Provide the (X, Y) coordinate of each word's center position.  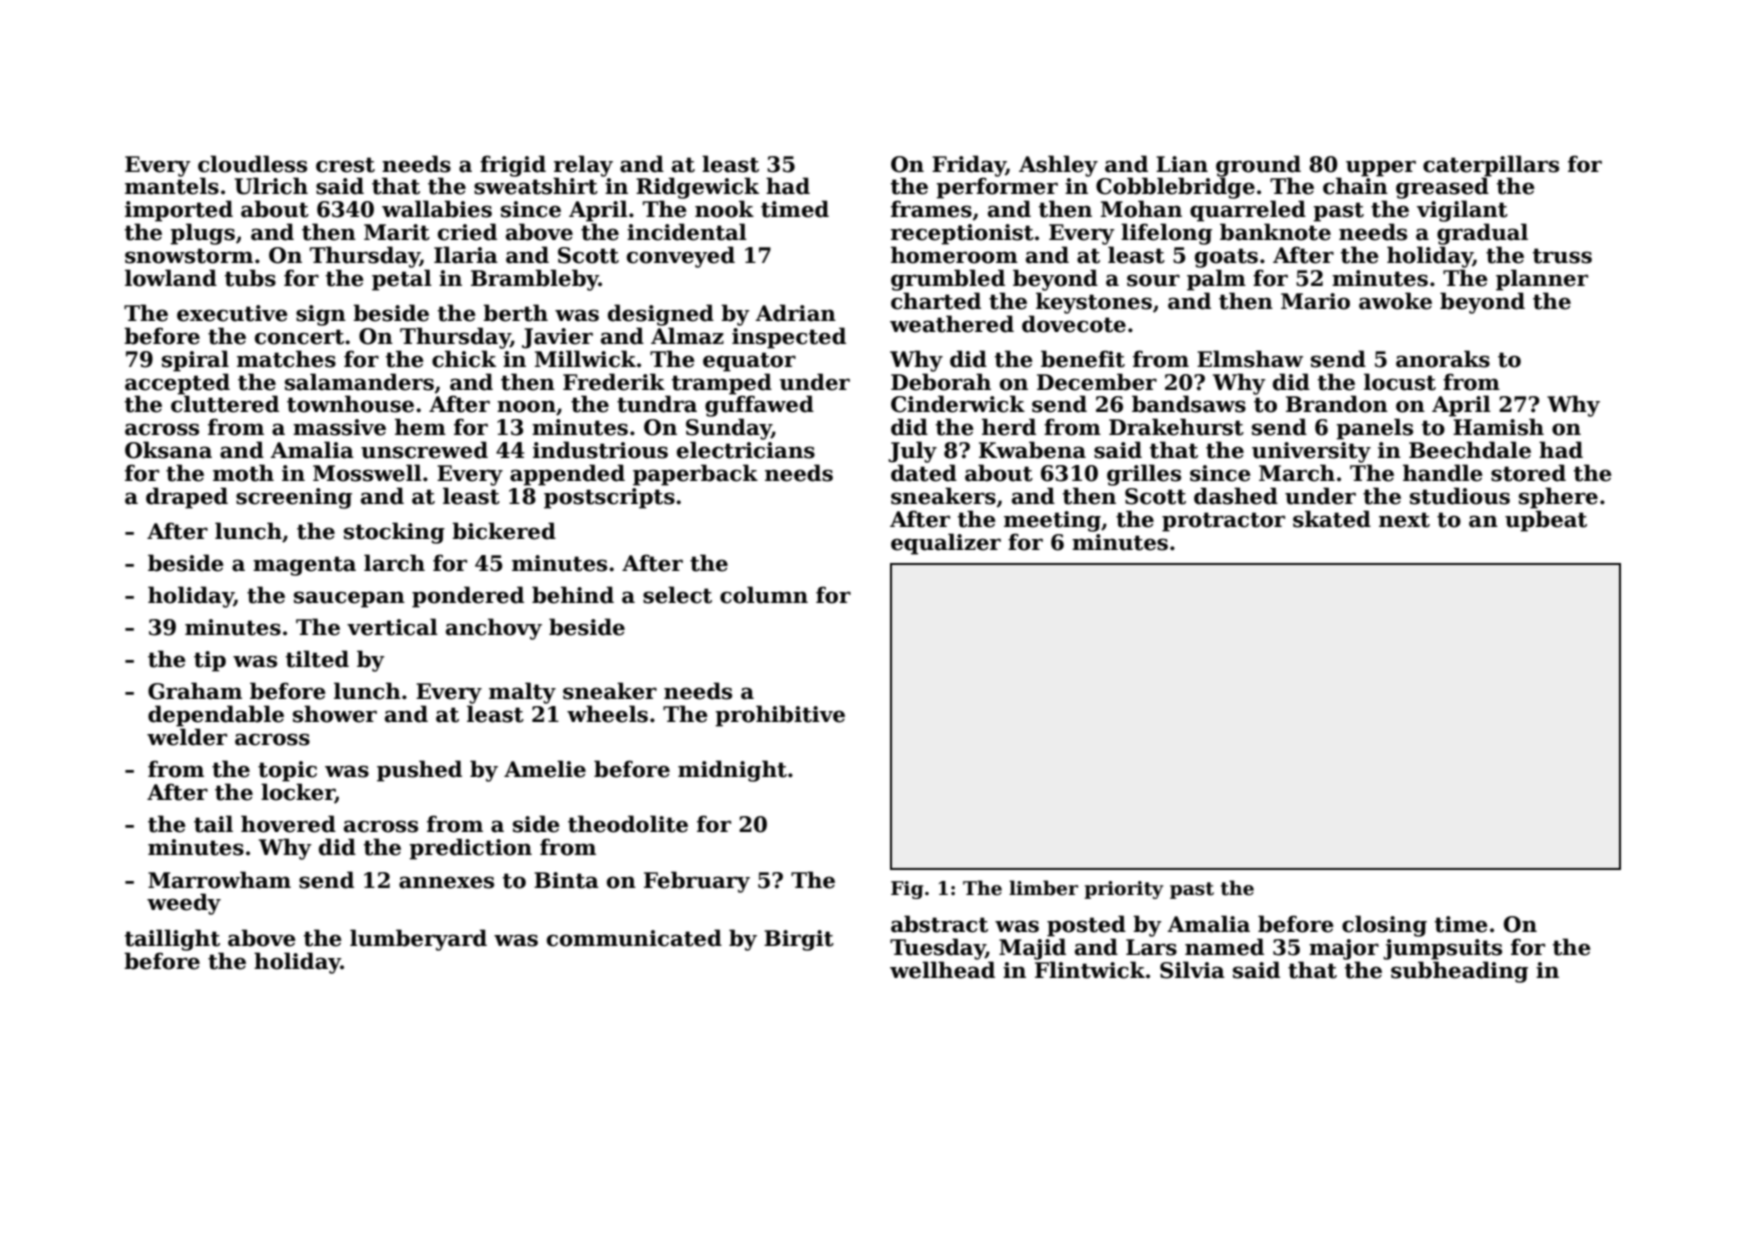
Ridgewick (697, 188)
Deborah (941, 382)
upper (1381, 168)
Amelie (545, 769)
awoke (1395, 301)
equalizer (946, 544)
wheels (607, 714)
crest (345, 165)
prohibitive (780, 716)
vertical (392, 627)
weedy (184, 904)
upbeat (1546, 521)
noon (526, 406)
